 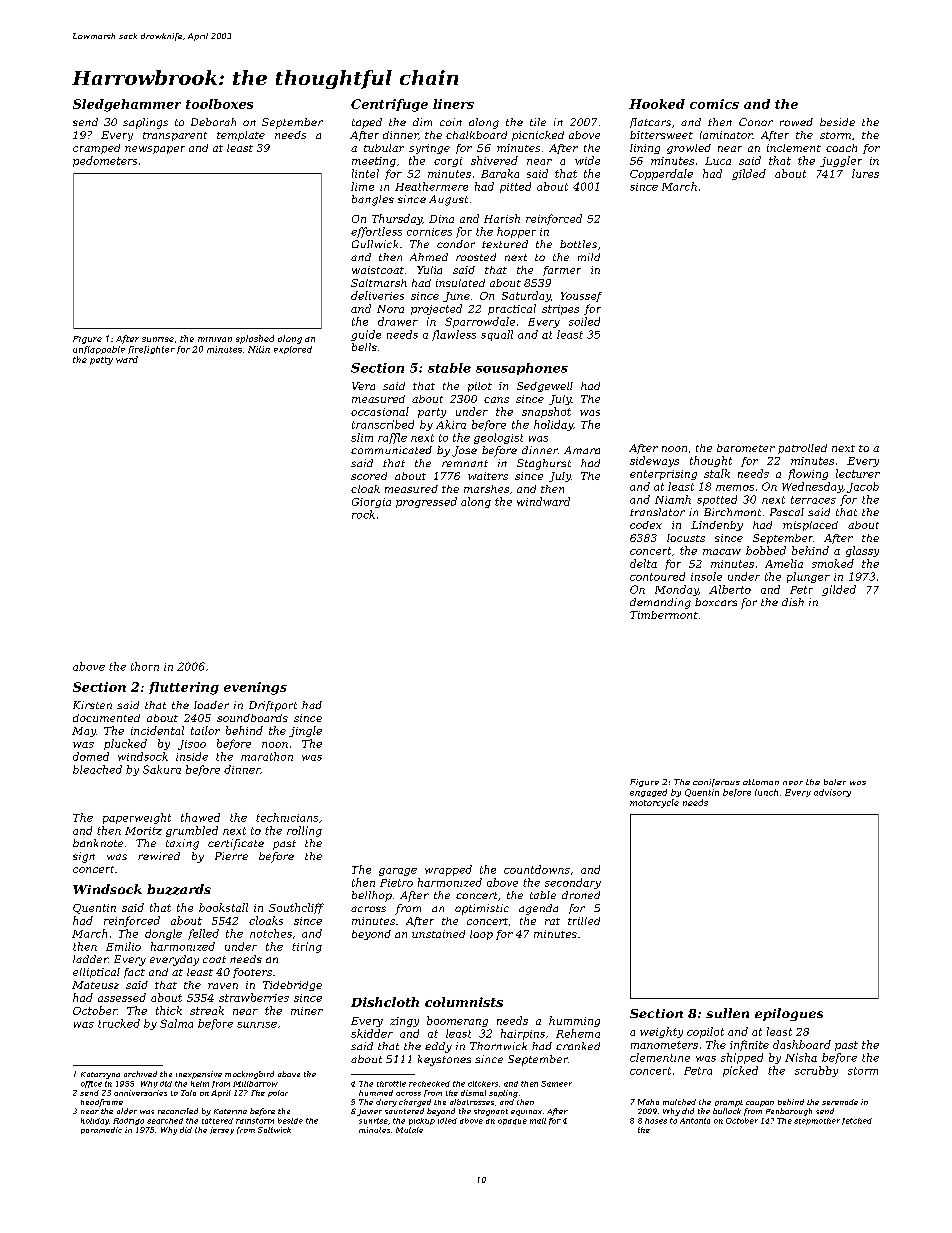 What do you see at coordinates (453, 104) in the screenshot?
I see `liners` at bounding box center [453, 104].
